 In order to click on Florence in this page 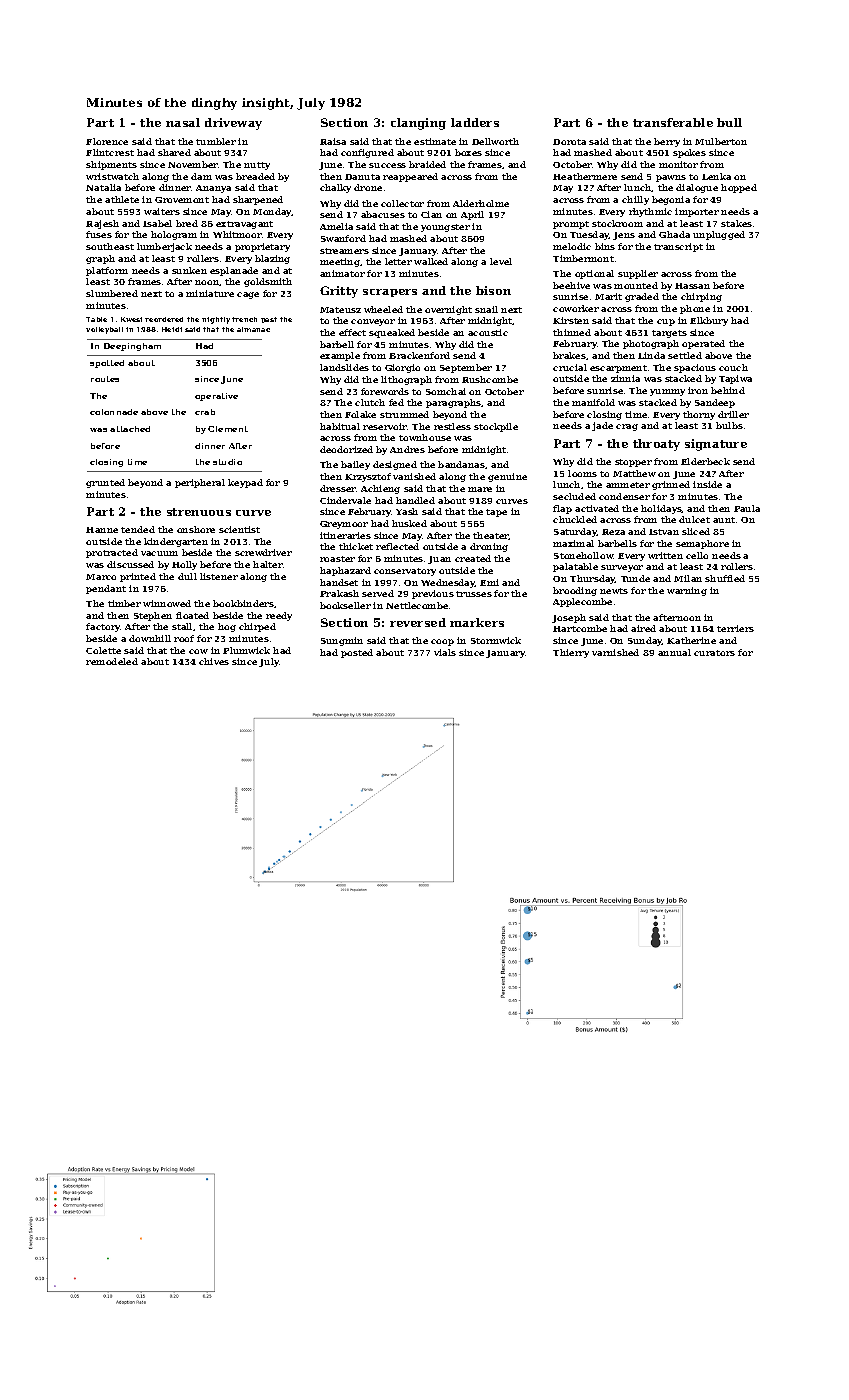, I will do `click(107, 141)`.
